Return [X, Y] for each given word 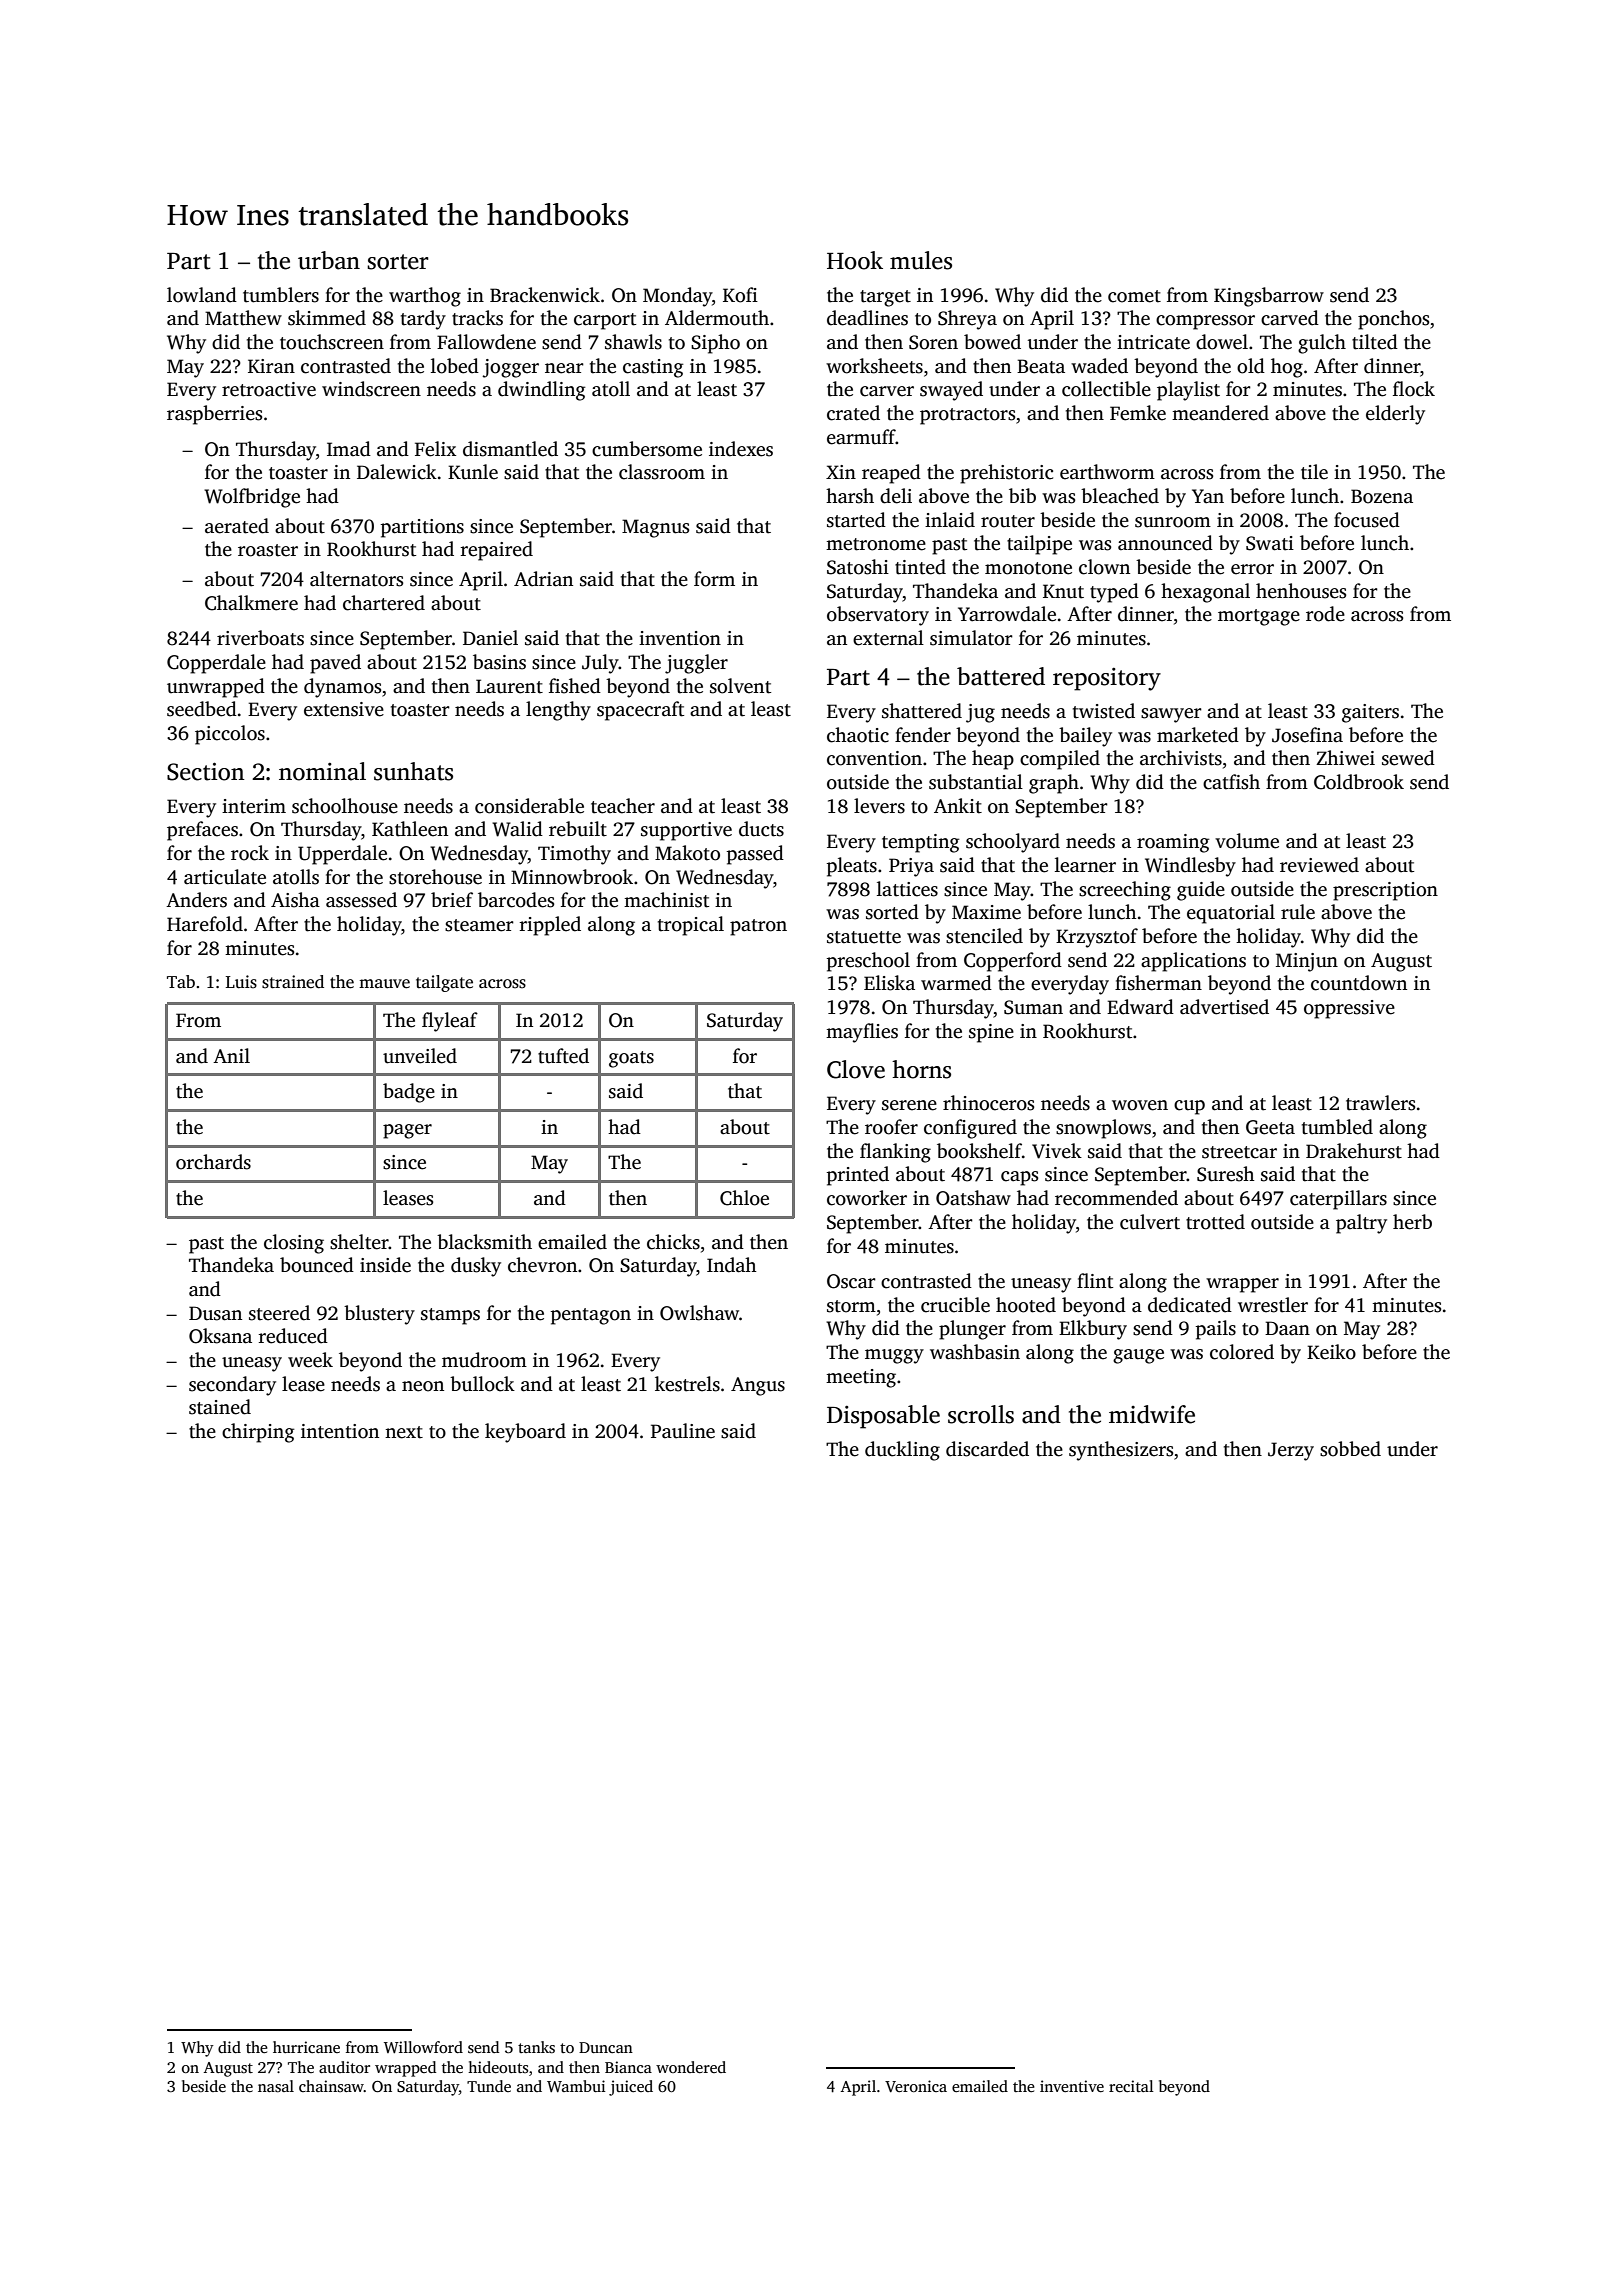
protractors [967, 416]
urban [329, 260]
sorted [892, 912]
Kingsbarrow [1269, 297]
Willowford [423, 2047]
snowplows [1103, 1129]
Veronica [916, 2086]
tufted [563, 1056]
